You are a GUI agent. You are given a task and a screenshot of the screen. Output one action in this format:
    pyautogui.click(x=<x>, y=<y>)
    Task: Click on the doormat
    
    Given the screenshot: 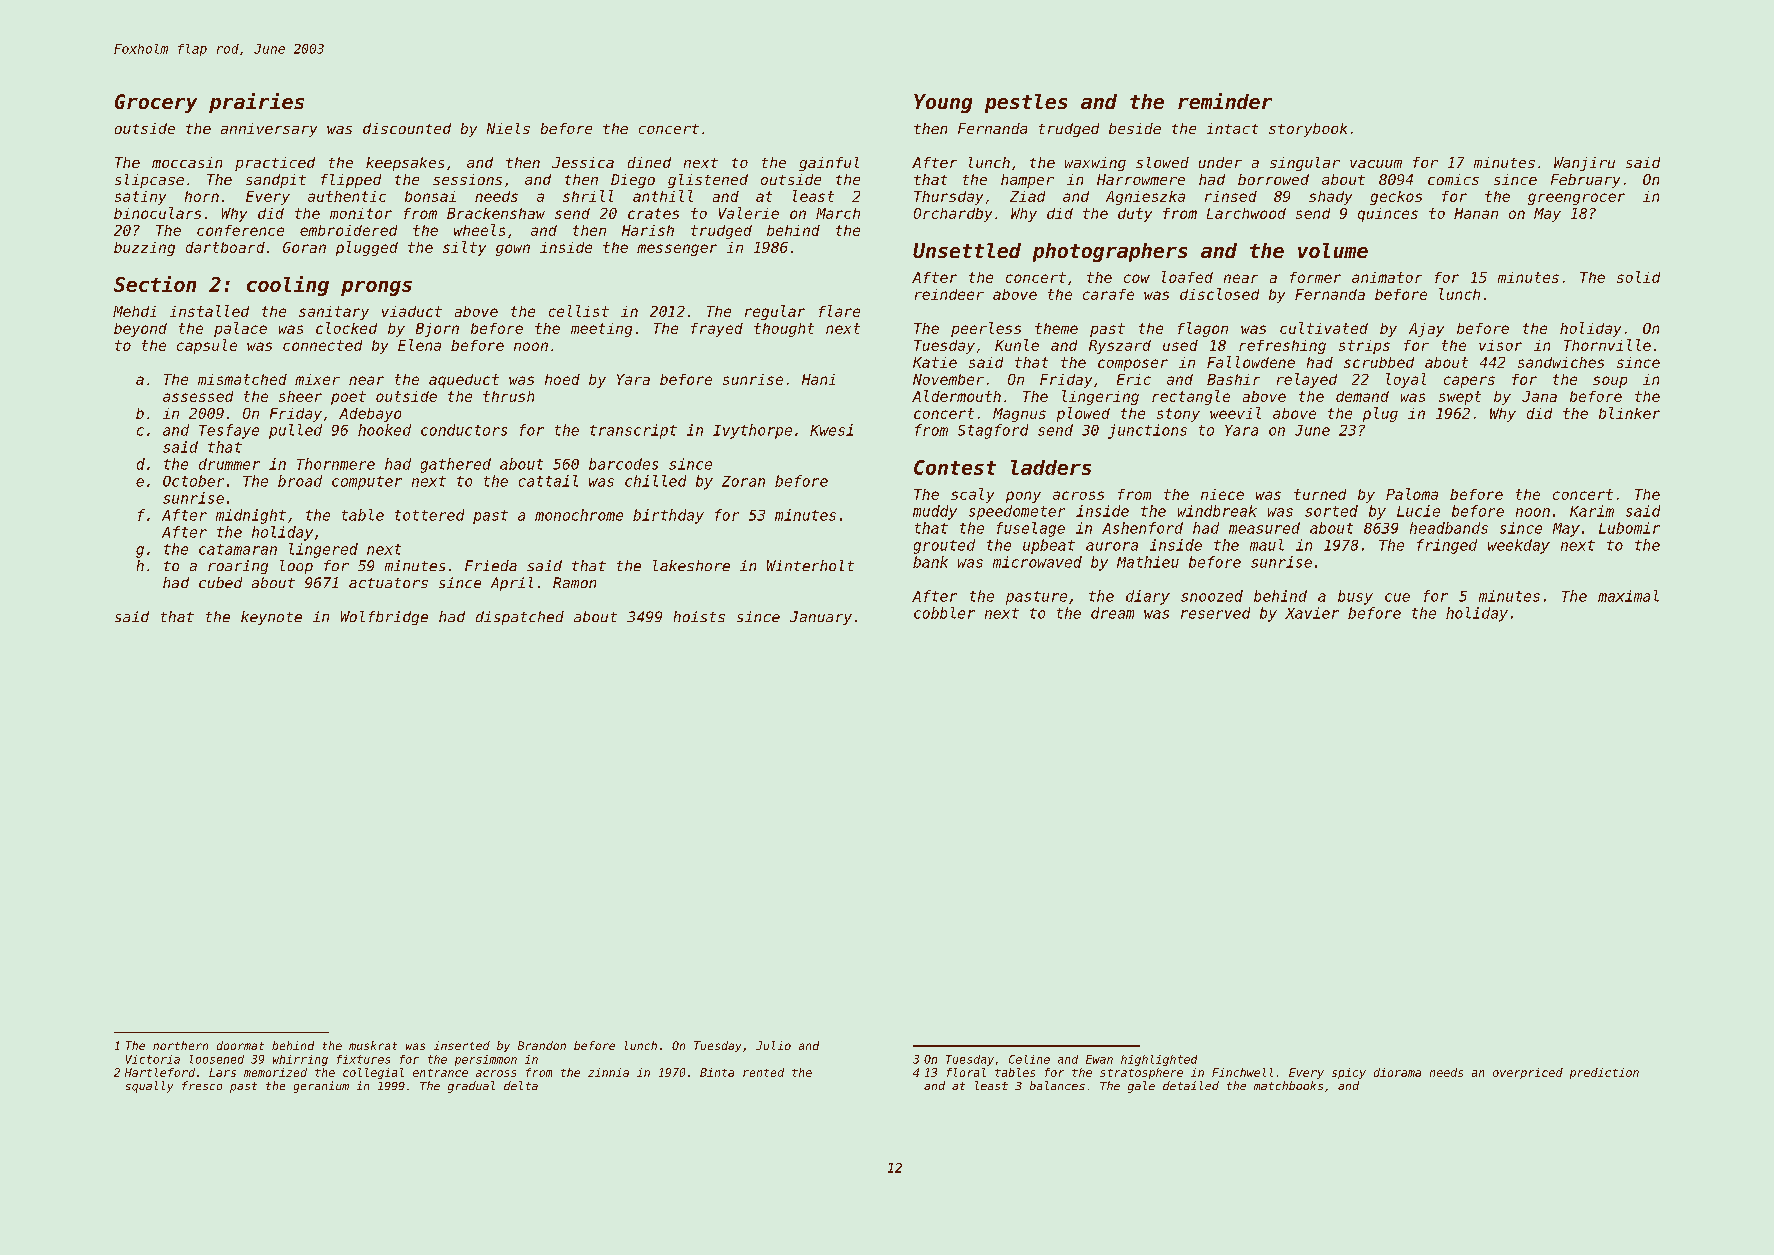 What is the action you would take?
    pyautogui.click(x=240, y=1045)
